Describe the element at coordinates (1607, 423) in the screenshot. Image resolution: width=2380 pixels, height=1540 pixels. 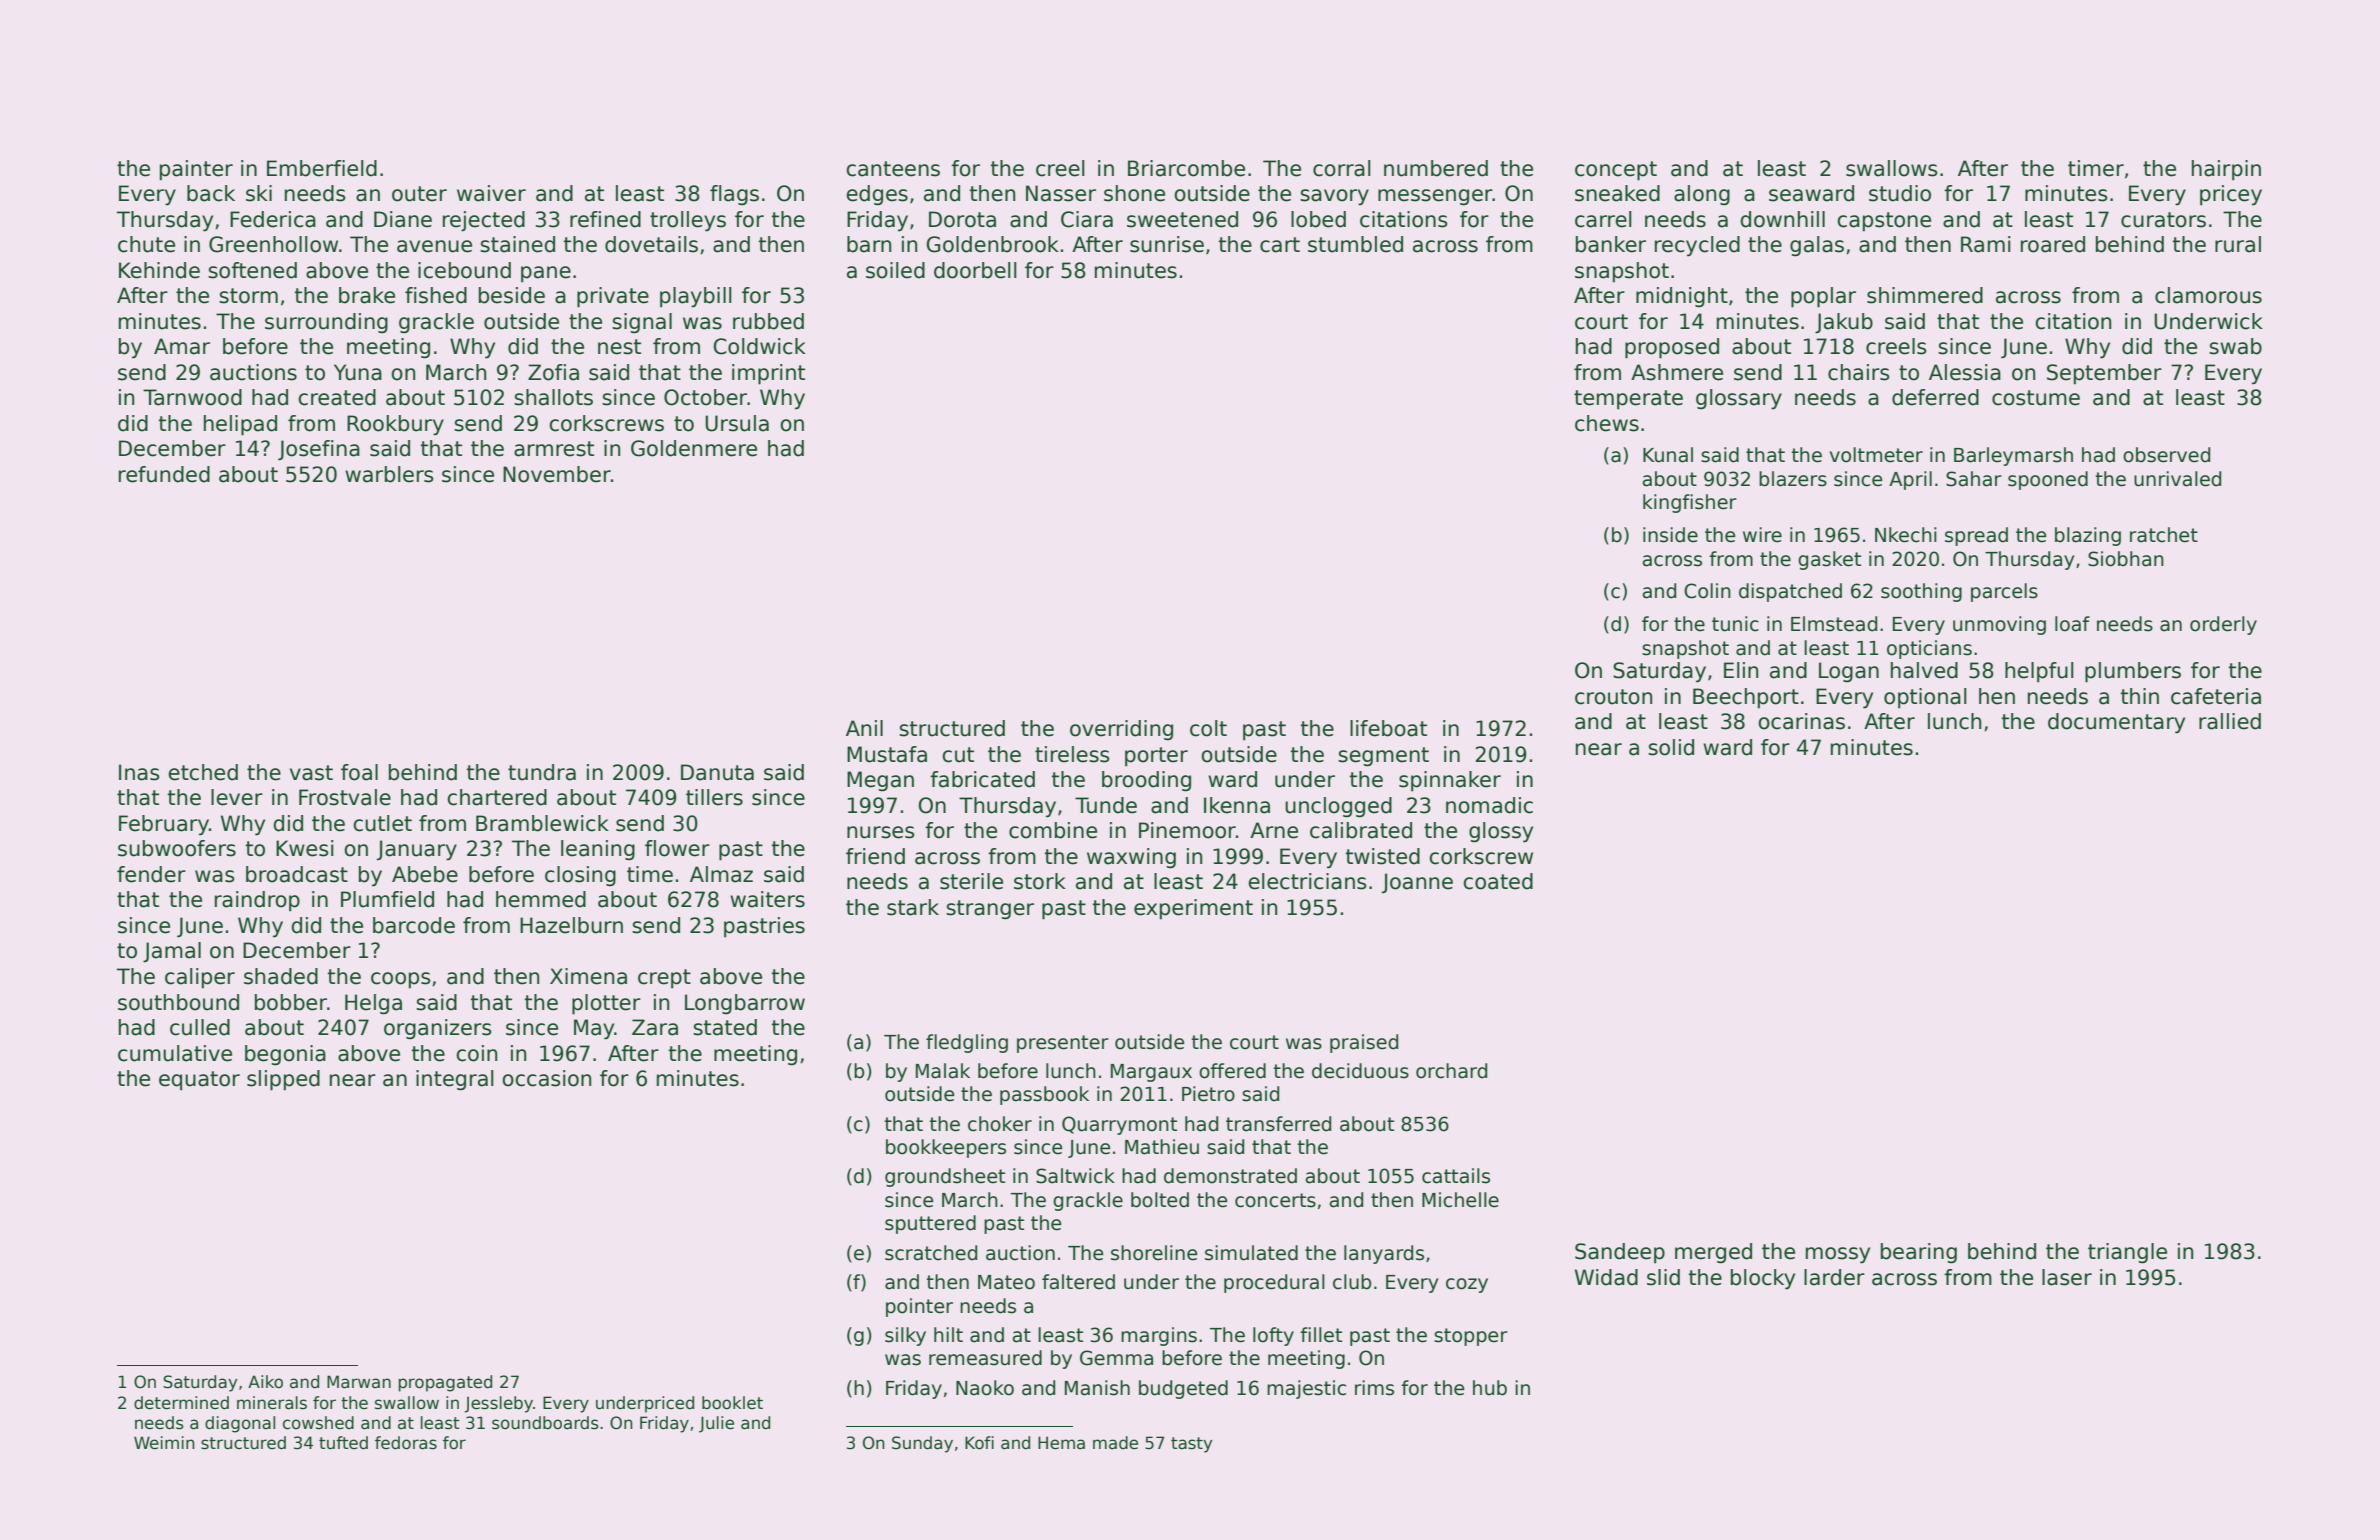
I see `chews` at that location.
